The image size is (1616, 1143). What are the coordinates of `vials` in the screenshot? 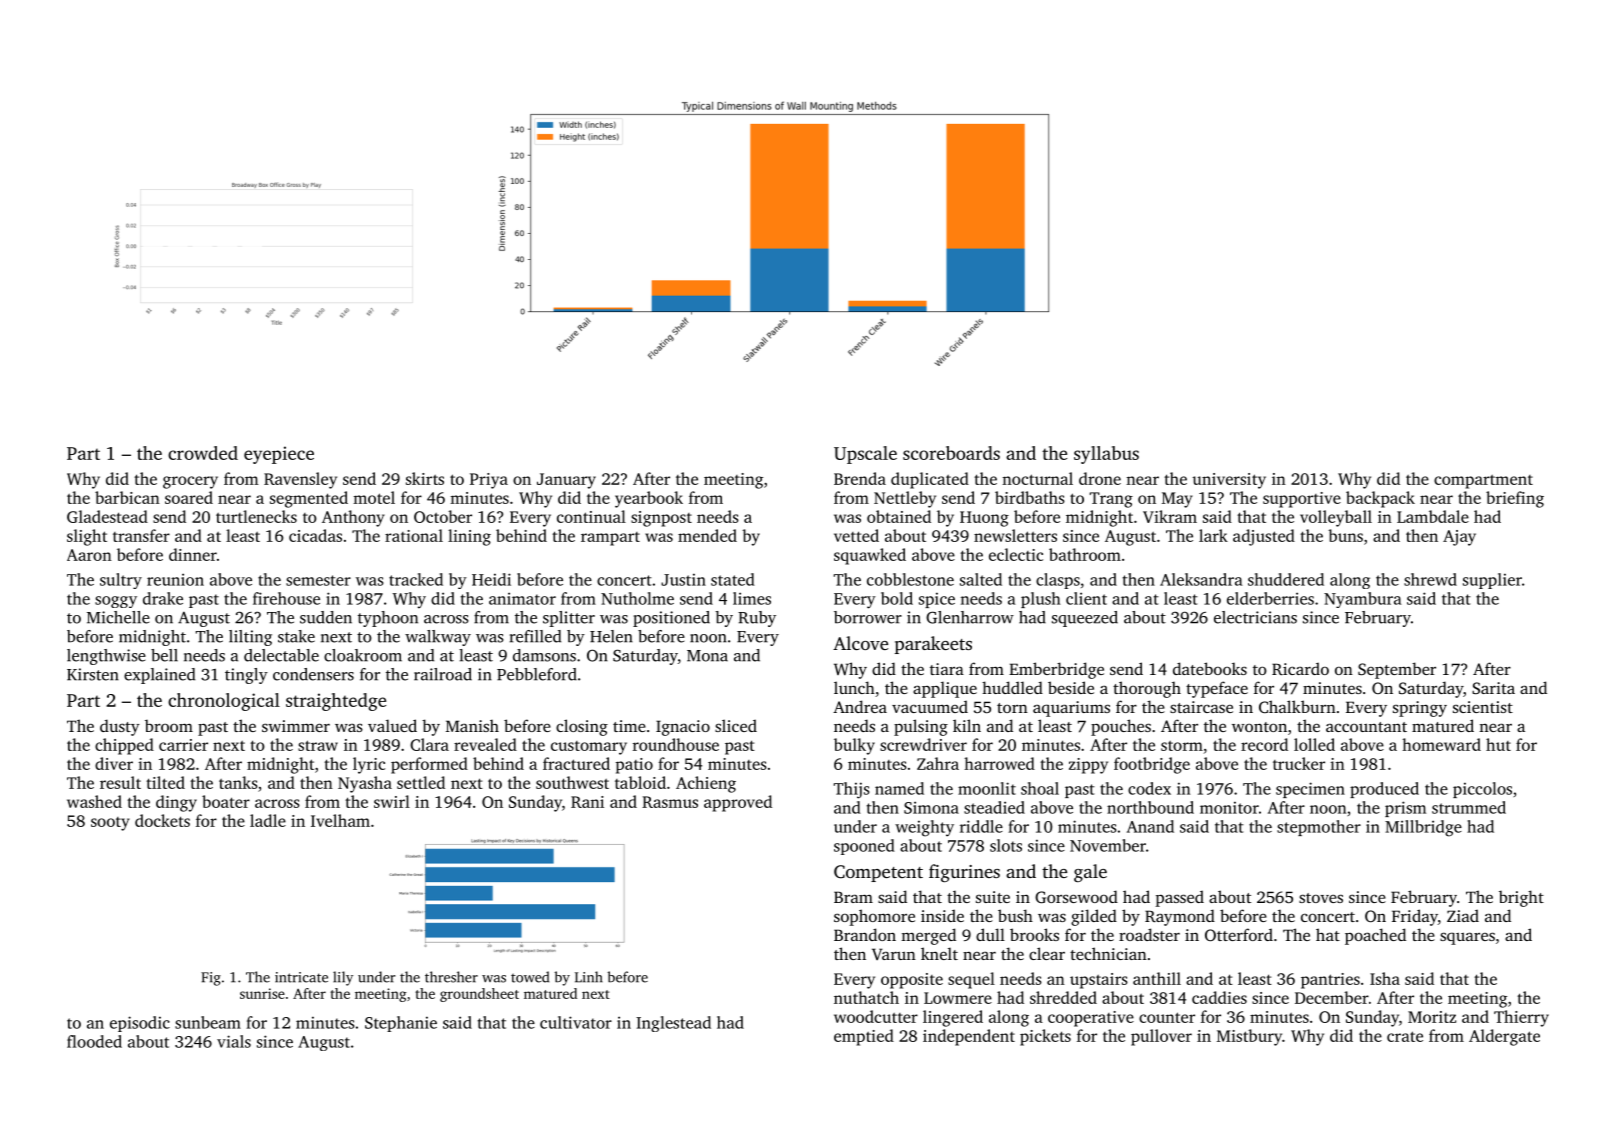 It's located at (234, 1041).
